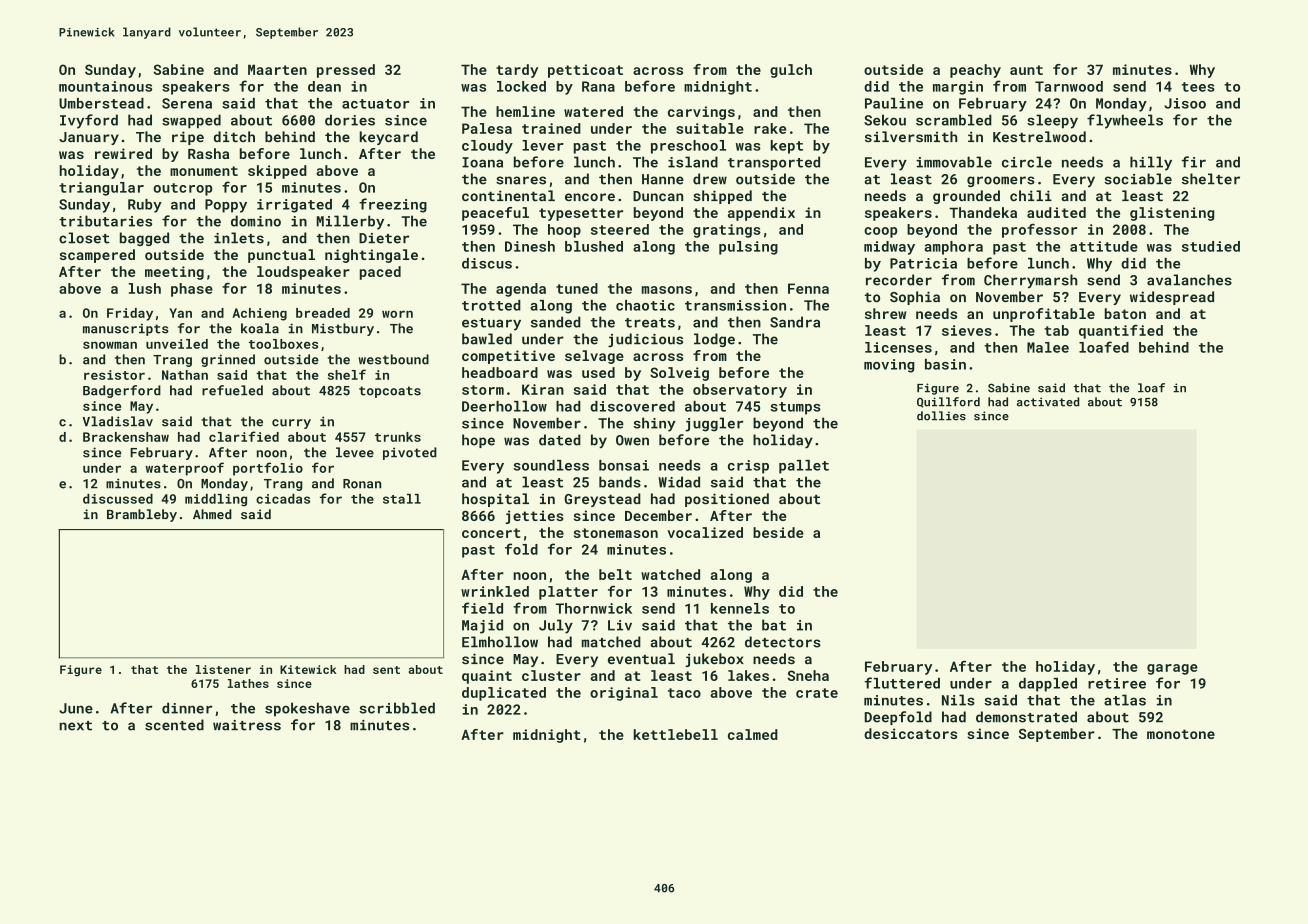 This image has height=924, width=1308. What do you see at coordinates (676, 734) in the image?
I see `kettlebell` at bounding box center [676, 734].
